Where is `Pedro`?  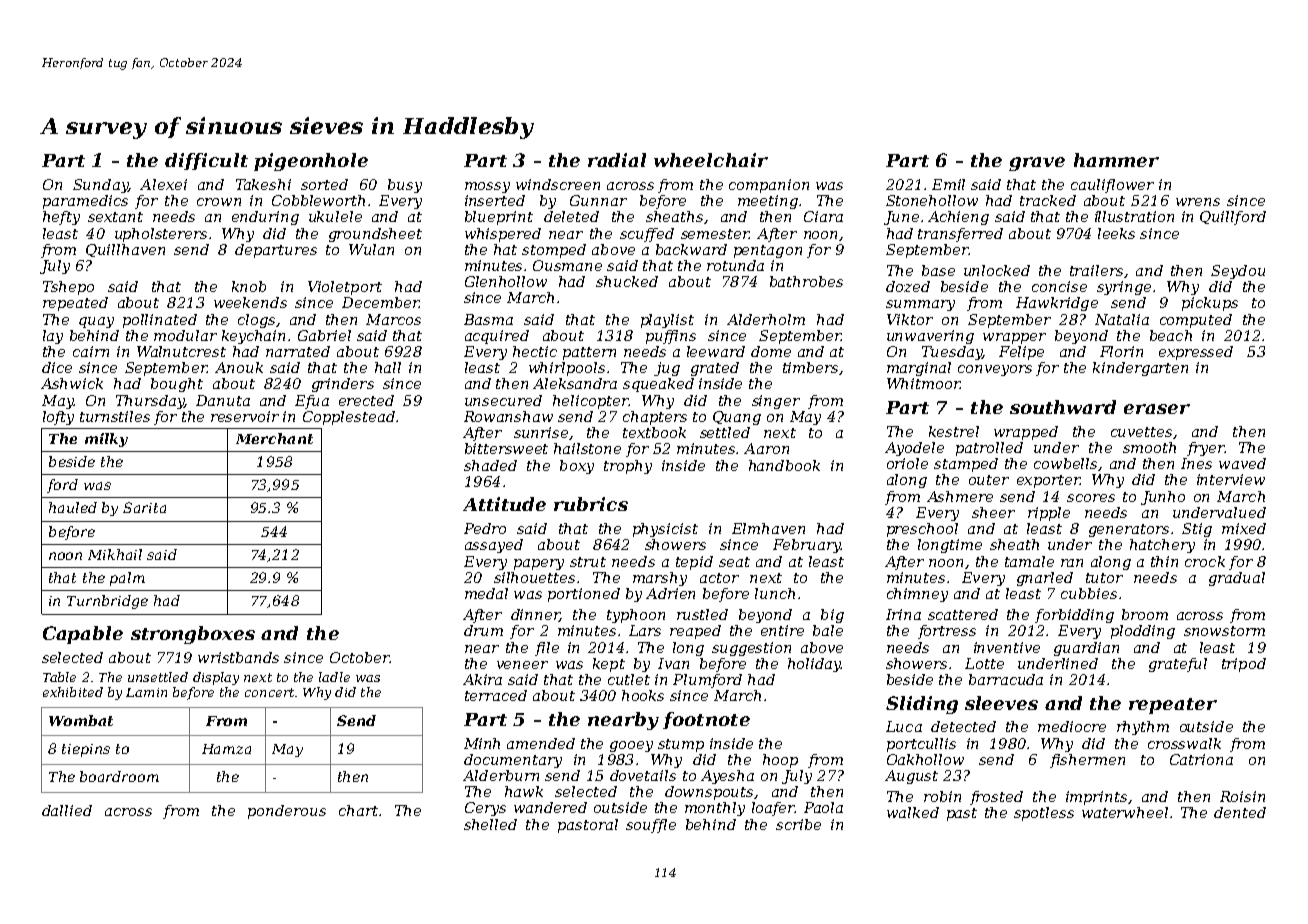 Pedro is located at coordinates (485, 528).
